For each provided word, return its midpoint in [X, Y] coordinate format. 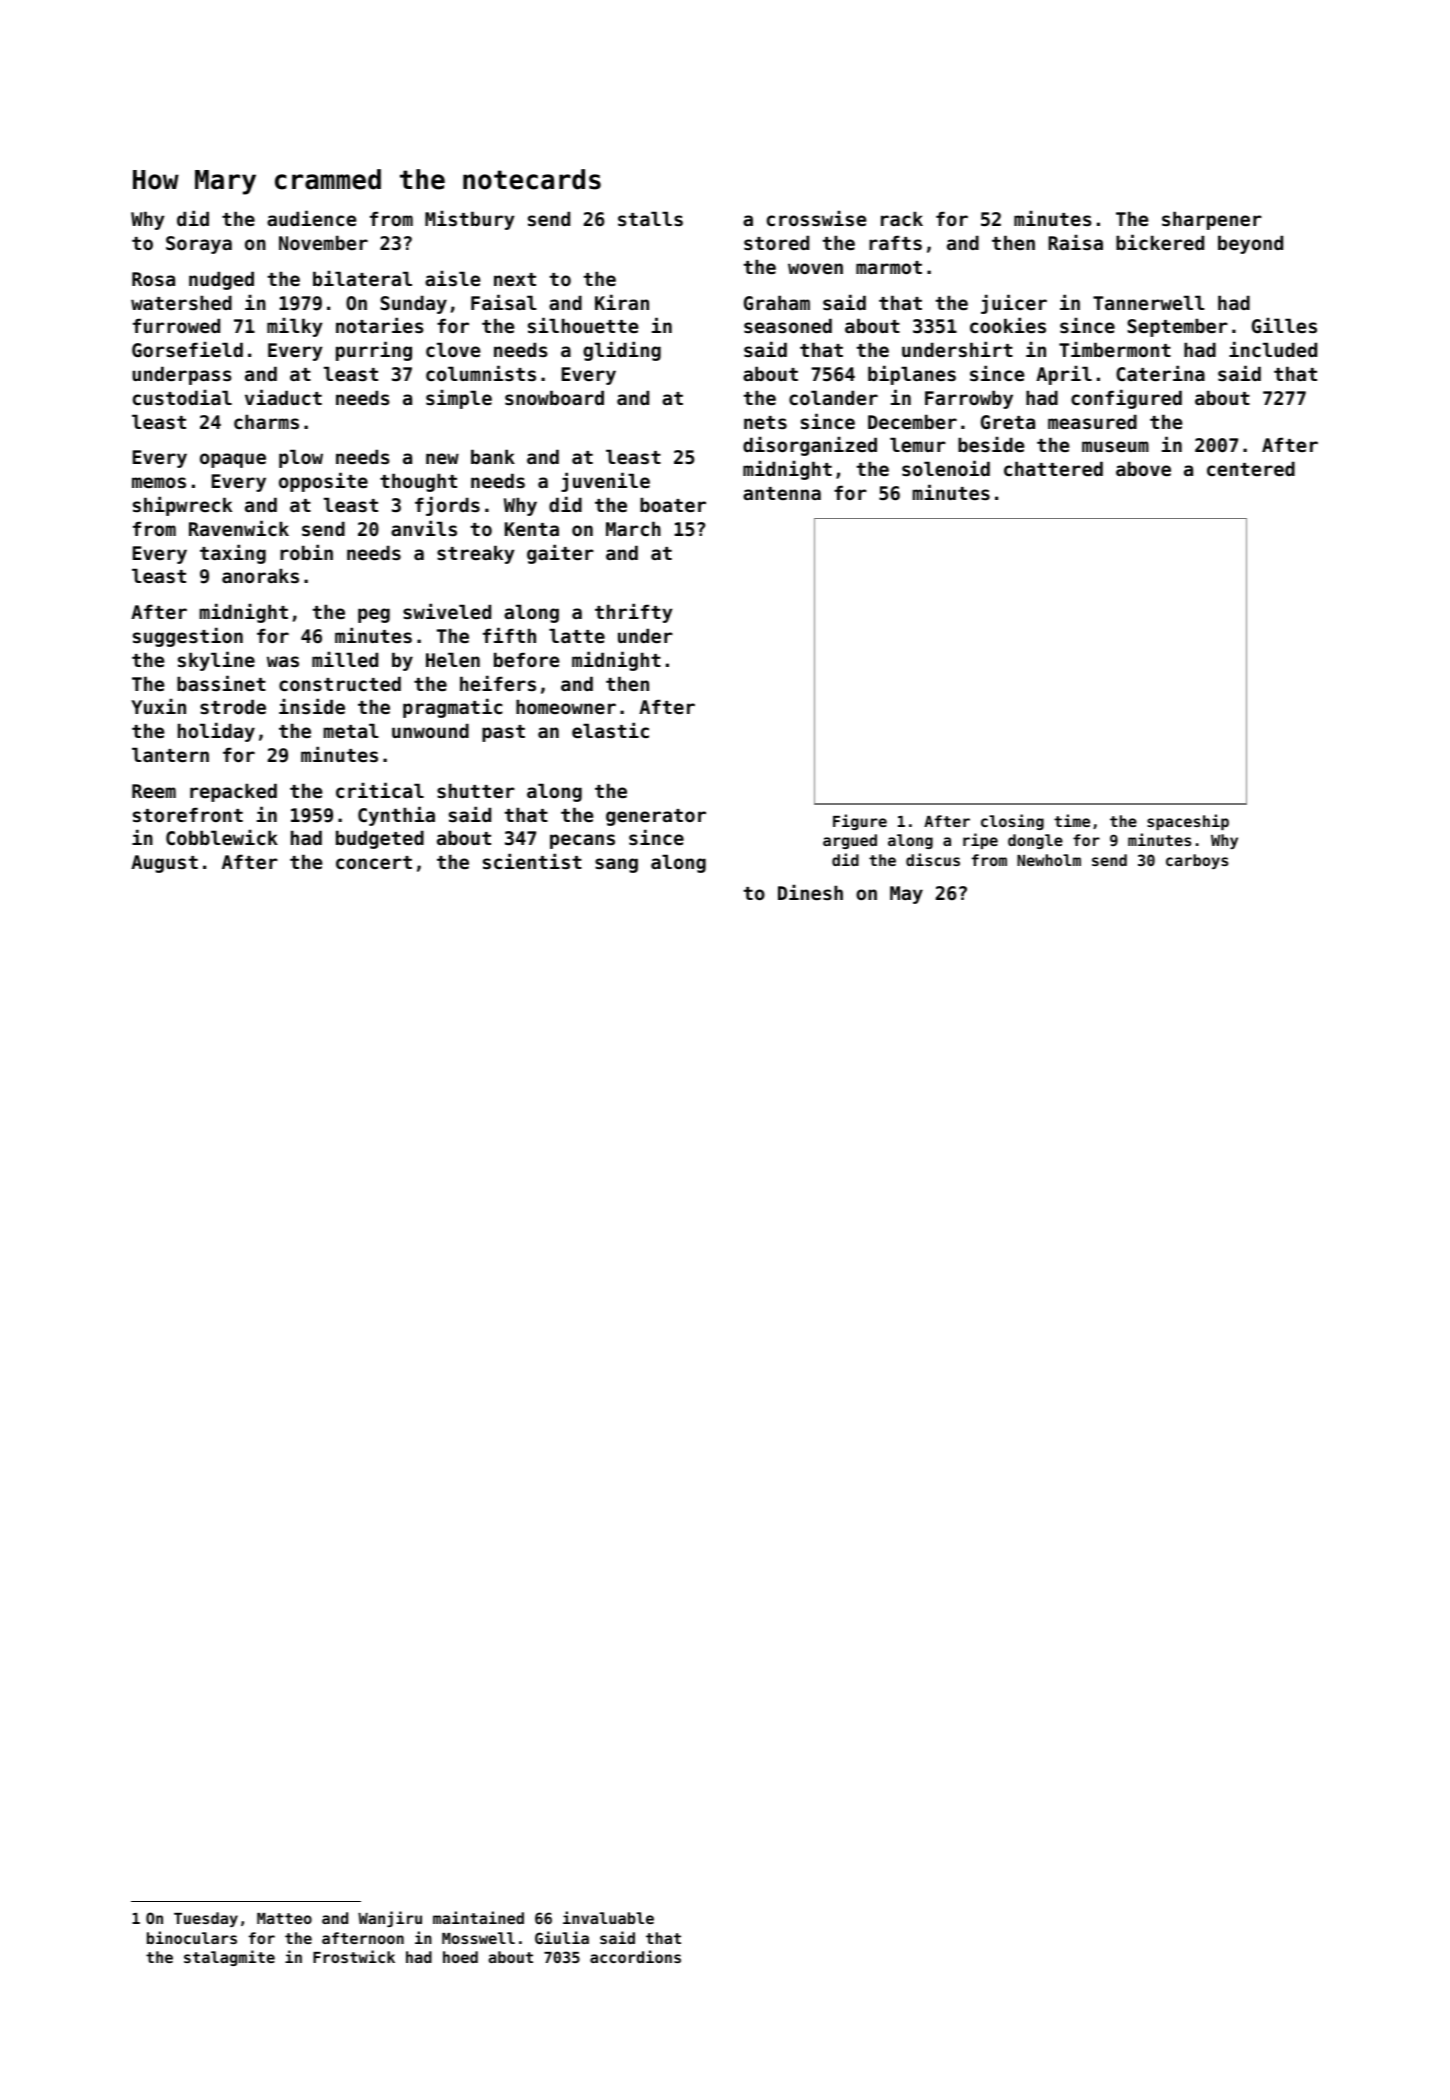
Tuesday [206, 1919]
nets [765, 423]
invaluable [608, 1917]
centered [1251, 468]
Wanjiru [390, 1919]
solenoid [946, 468]
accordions [635, 1956]
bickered [1160, 242]
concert [374, 862]
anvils [424, 528]
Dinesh [810, 892]
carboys [1197, 861]
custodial [182, 397]
